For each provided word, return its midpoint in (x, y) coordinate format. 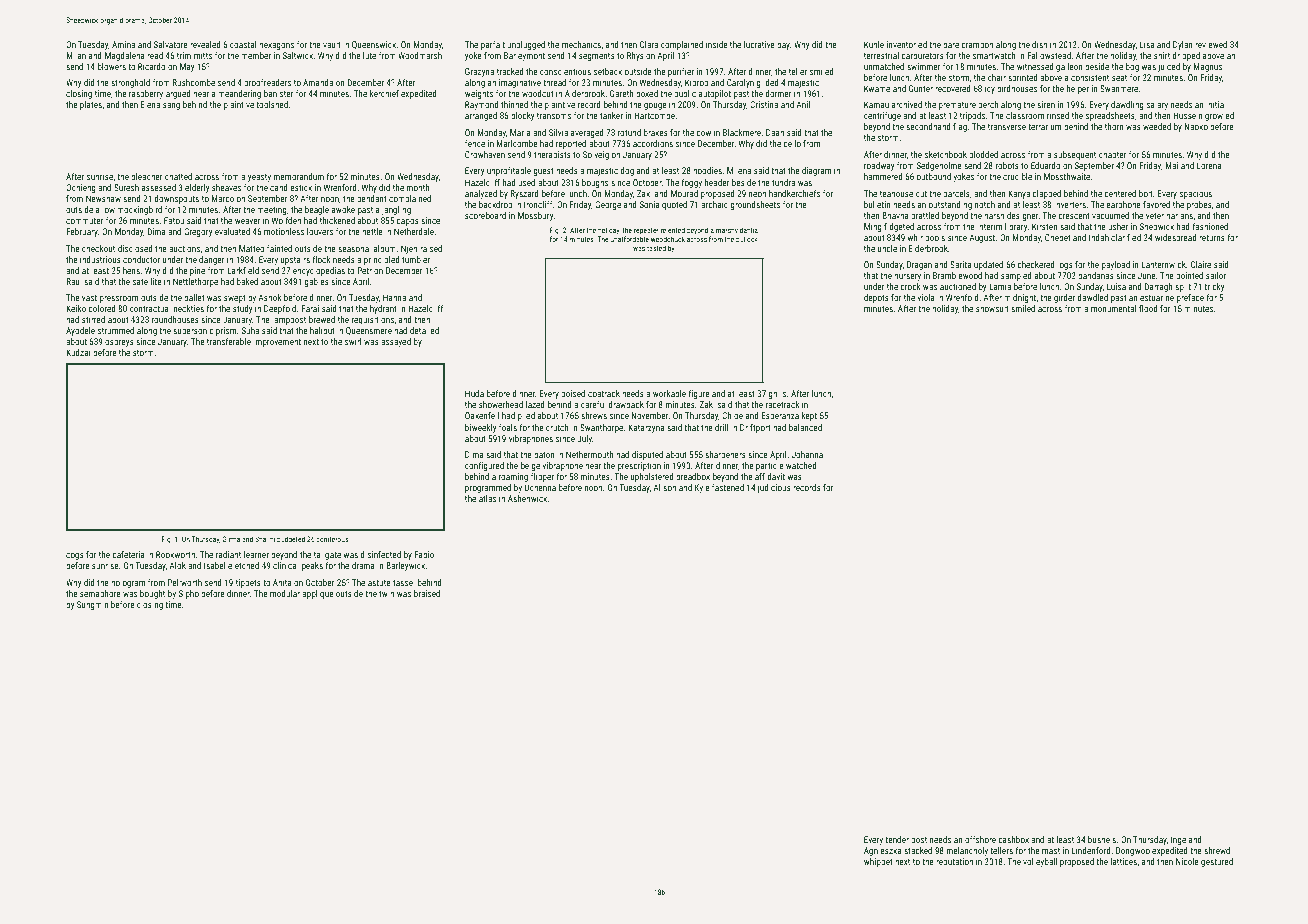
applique (318, 594)
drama (363, 565)
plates (91, 105)
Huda (474, 393)
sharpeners (725, 455)
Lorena (1209, 165)
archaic (714, 204)
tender (897, 839)
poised (573, 394)
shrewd (1217, 850)
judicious (774, 488)
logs (1065, 265)
